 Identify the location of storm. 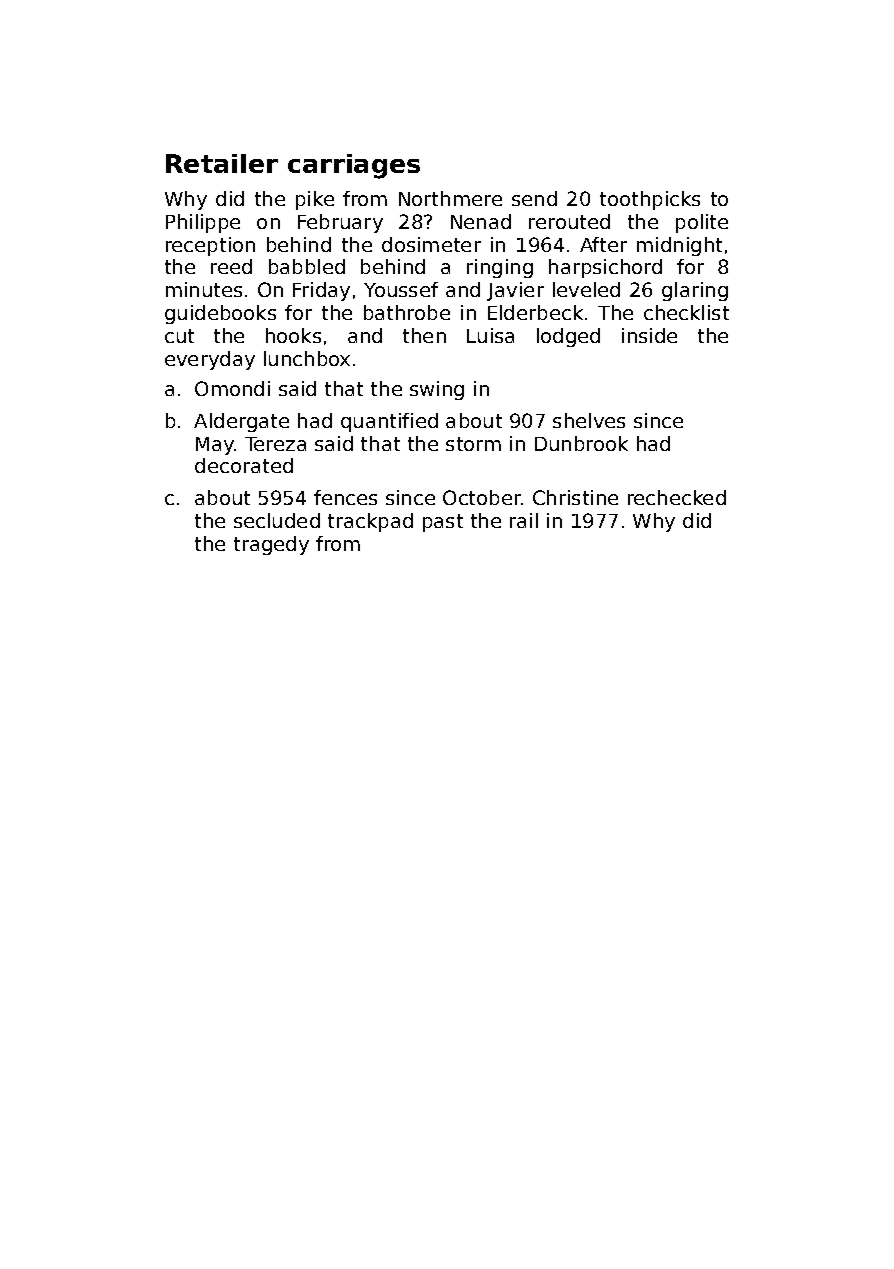
(473, 444).
